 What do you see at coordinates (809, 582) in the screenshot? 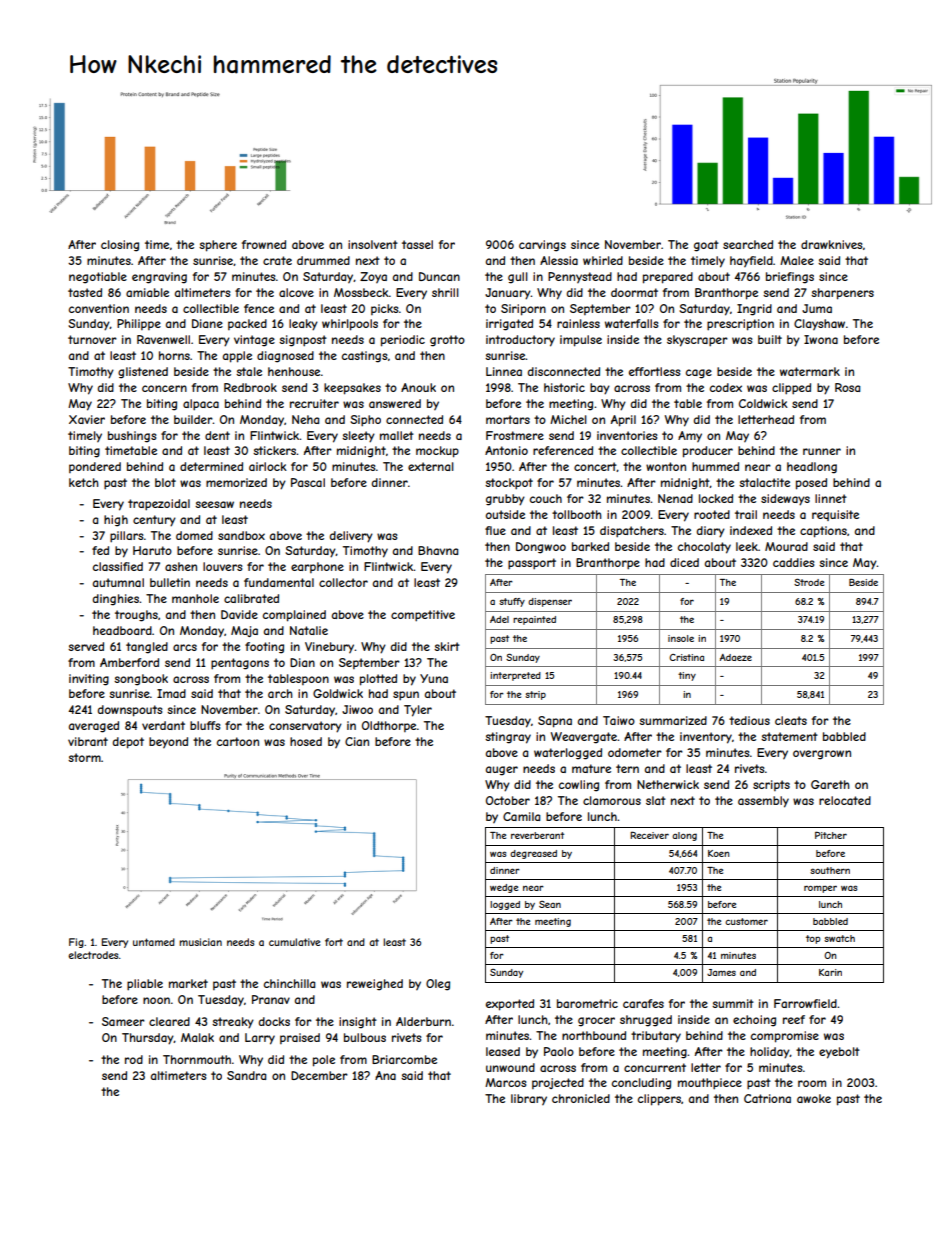
I see `Strode` at bounding box center [809, 582].
